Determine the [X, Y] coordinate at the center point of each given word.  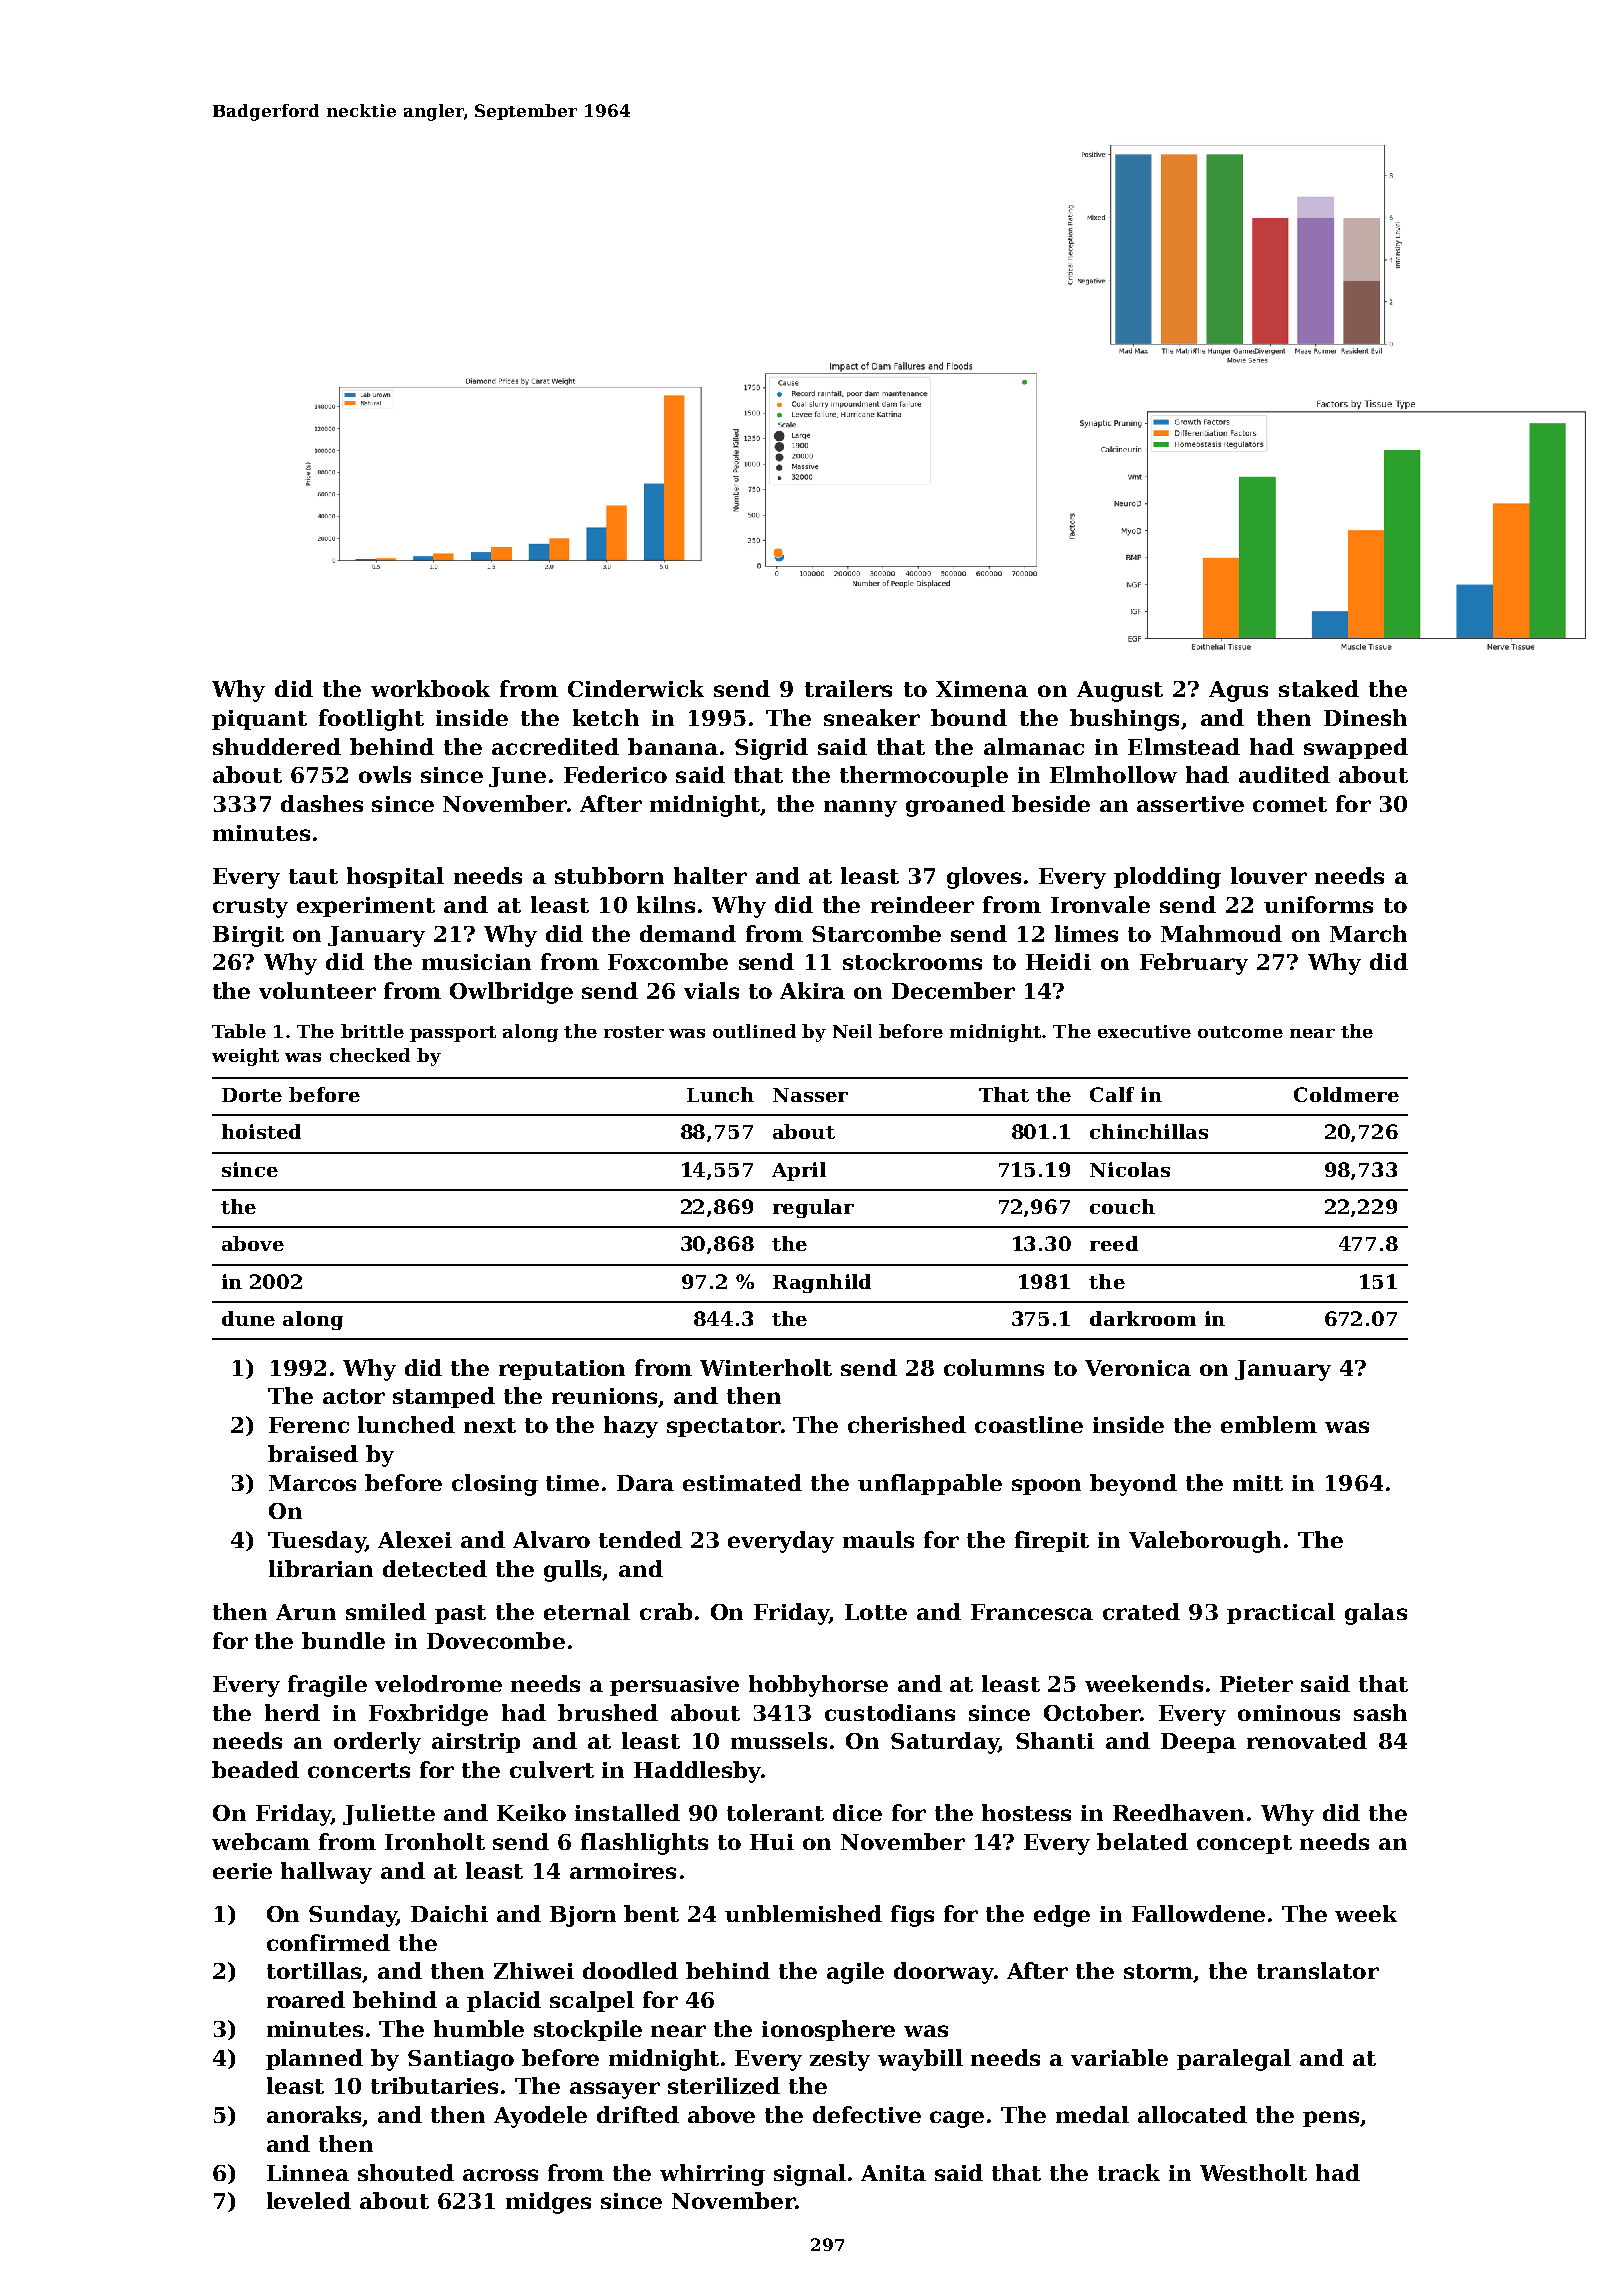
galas [1376, 1614]
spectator [724, 1427]
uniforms [1318, 904]
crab [666, 1611]
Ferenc [309, 1425]
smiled [386, 1611]
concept [1244, 1844]
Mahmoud [1221, 933]
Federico [615, 774]
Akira [812, 990]
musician [476, 962]
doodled [630, 1970]
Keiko [531, 1812]
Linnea [308, 2173]
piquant [259, 720]
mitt [1258, 1483]
